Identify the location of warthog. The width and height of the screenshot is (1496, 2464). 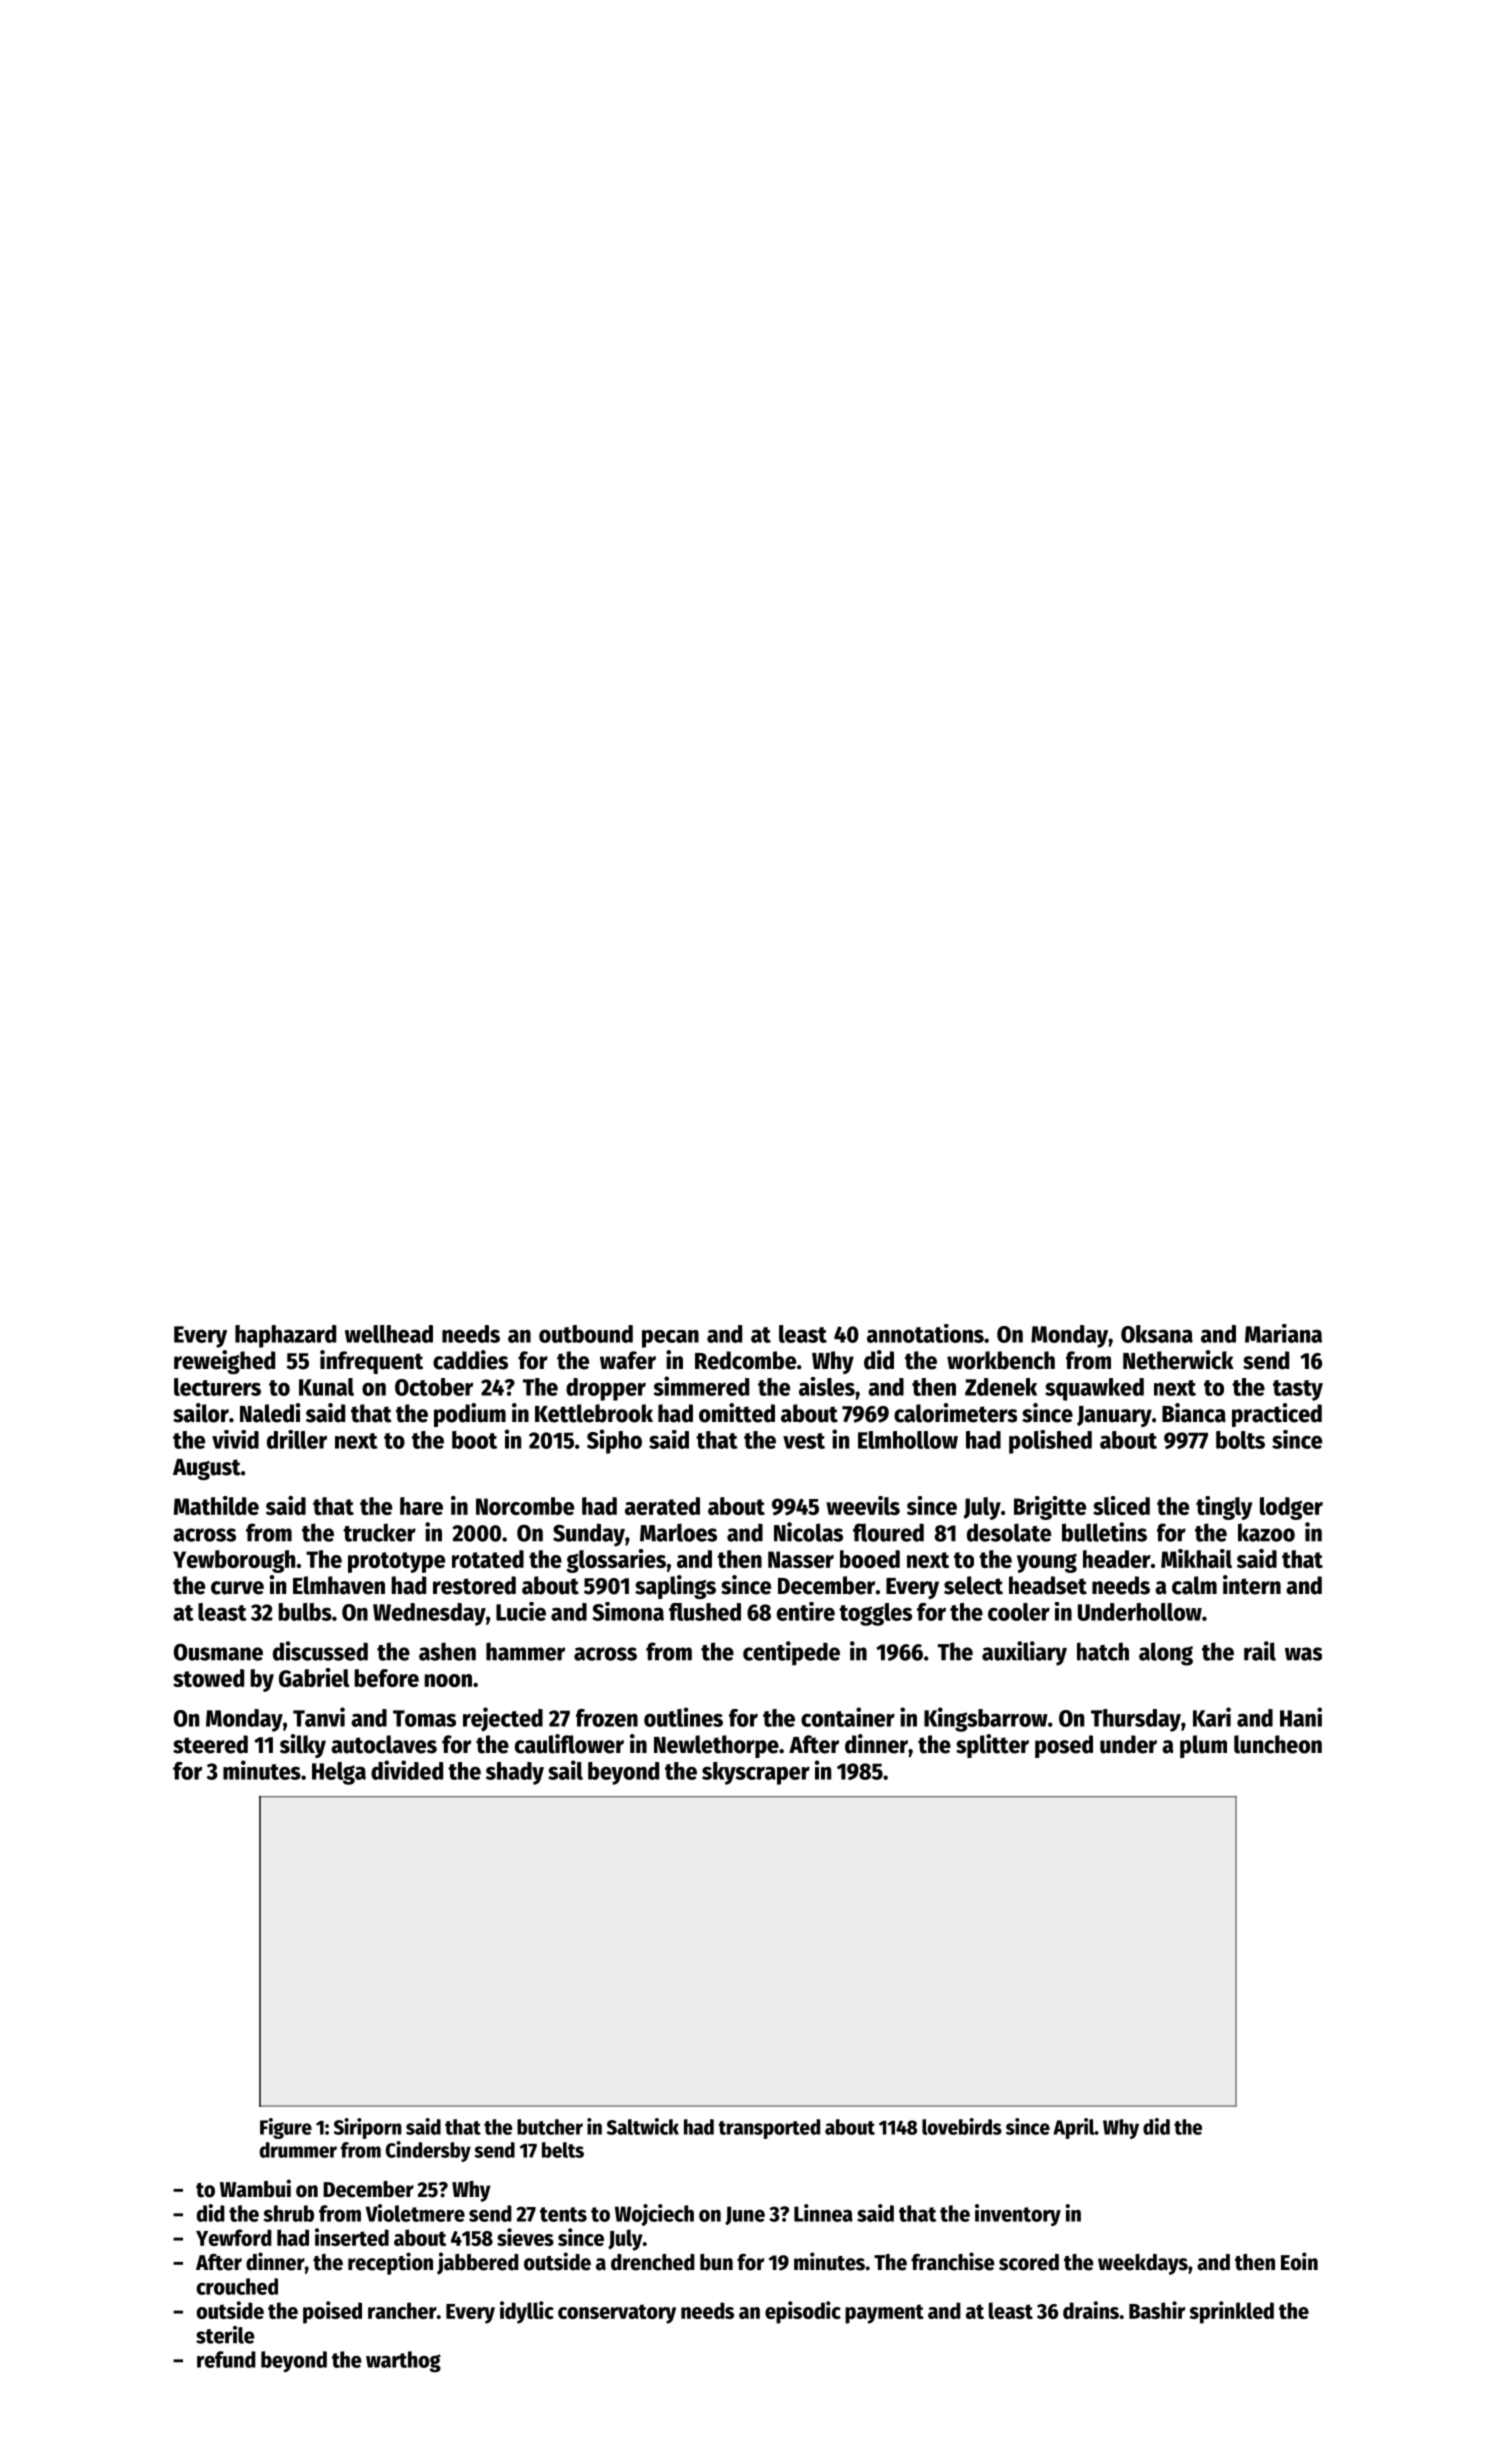
(403, 2362).
